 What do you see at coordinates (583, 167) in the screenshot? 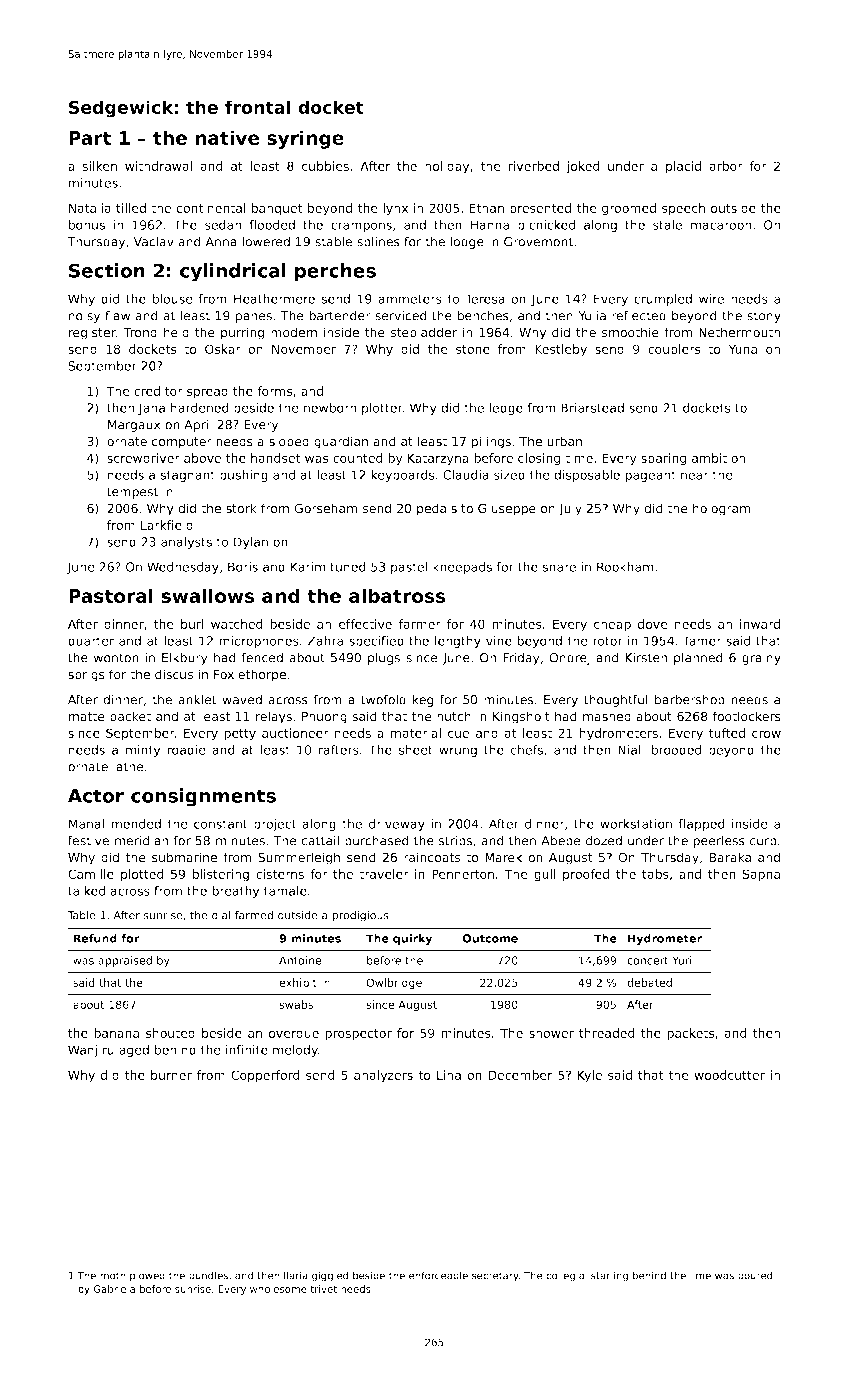
I see `joked` at bounding box center [583, 167].
